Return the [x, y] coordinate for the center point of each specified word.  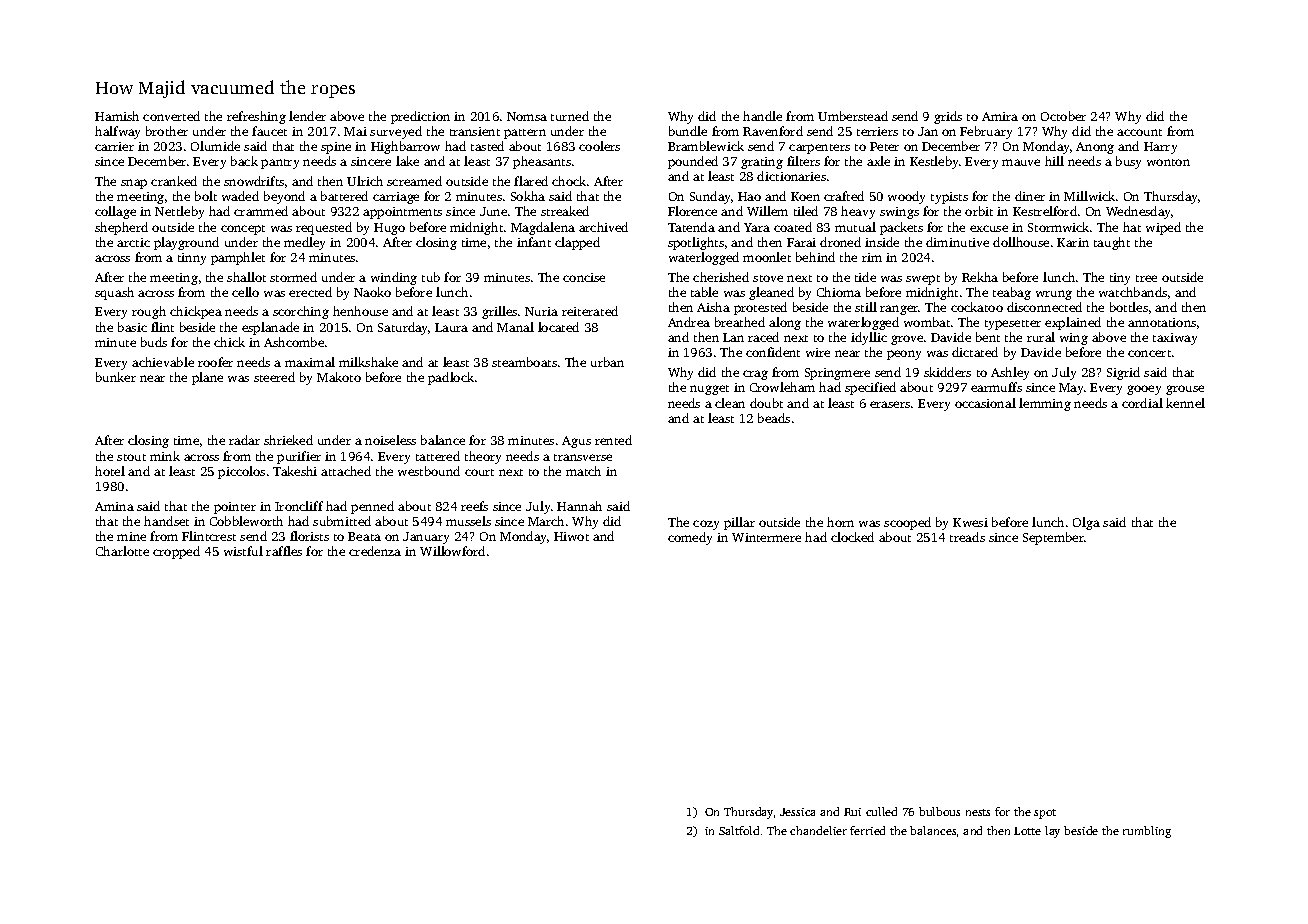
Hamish [117, 116]
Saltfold [739, 830]
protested [760, 308]
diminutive [957, 242]
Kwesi [970, 522]
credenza [375, 551]
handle [762, 116]
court [479, 472]
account [1139, 132]
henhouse [360, 311]
